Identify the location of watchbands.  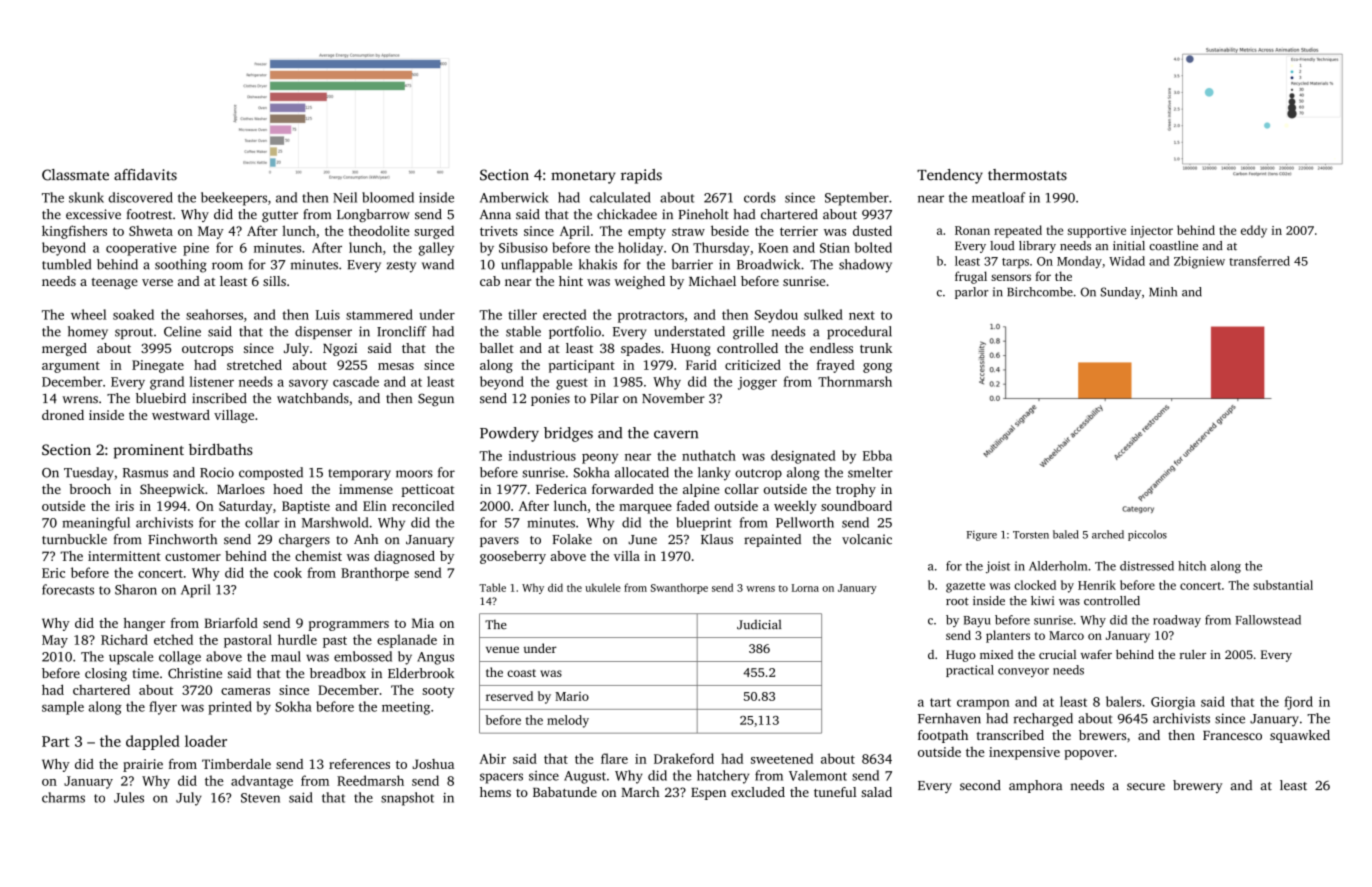
(313, 398).
